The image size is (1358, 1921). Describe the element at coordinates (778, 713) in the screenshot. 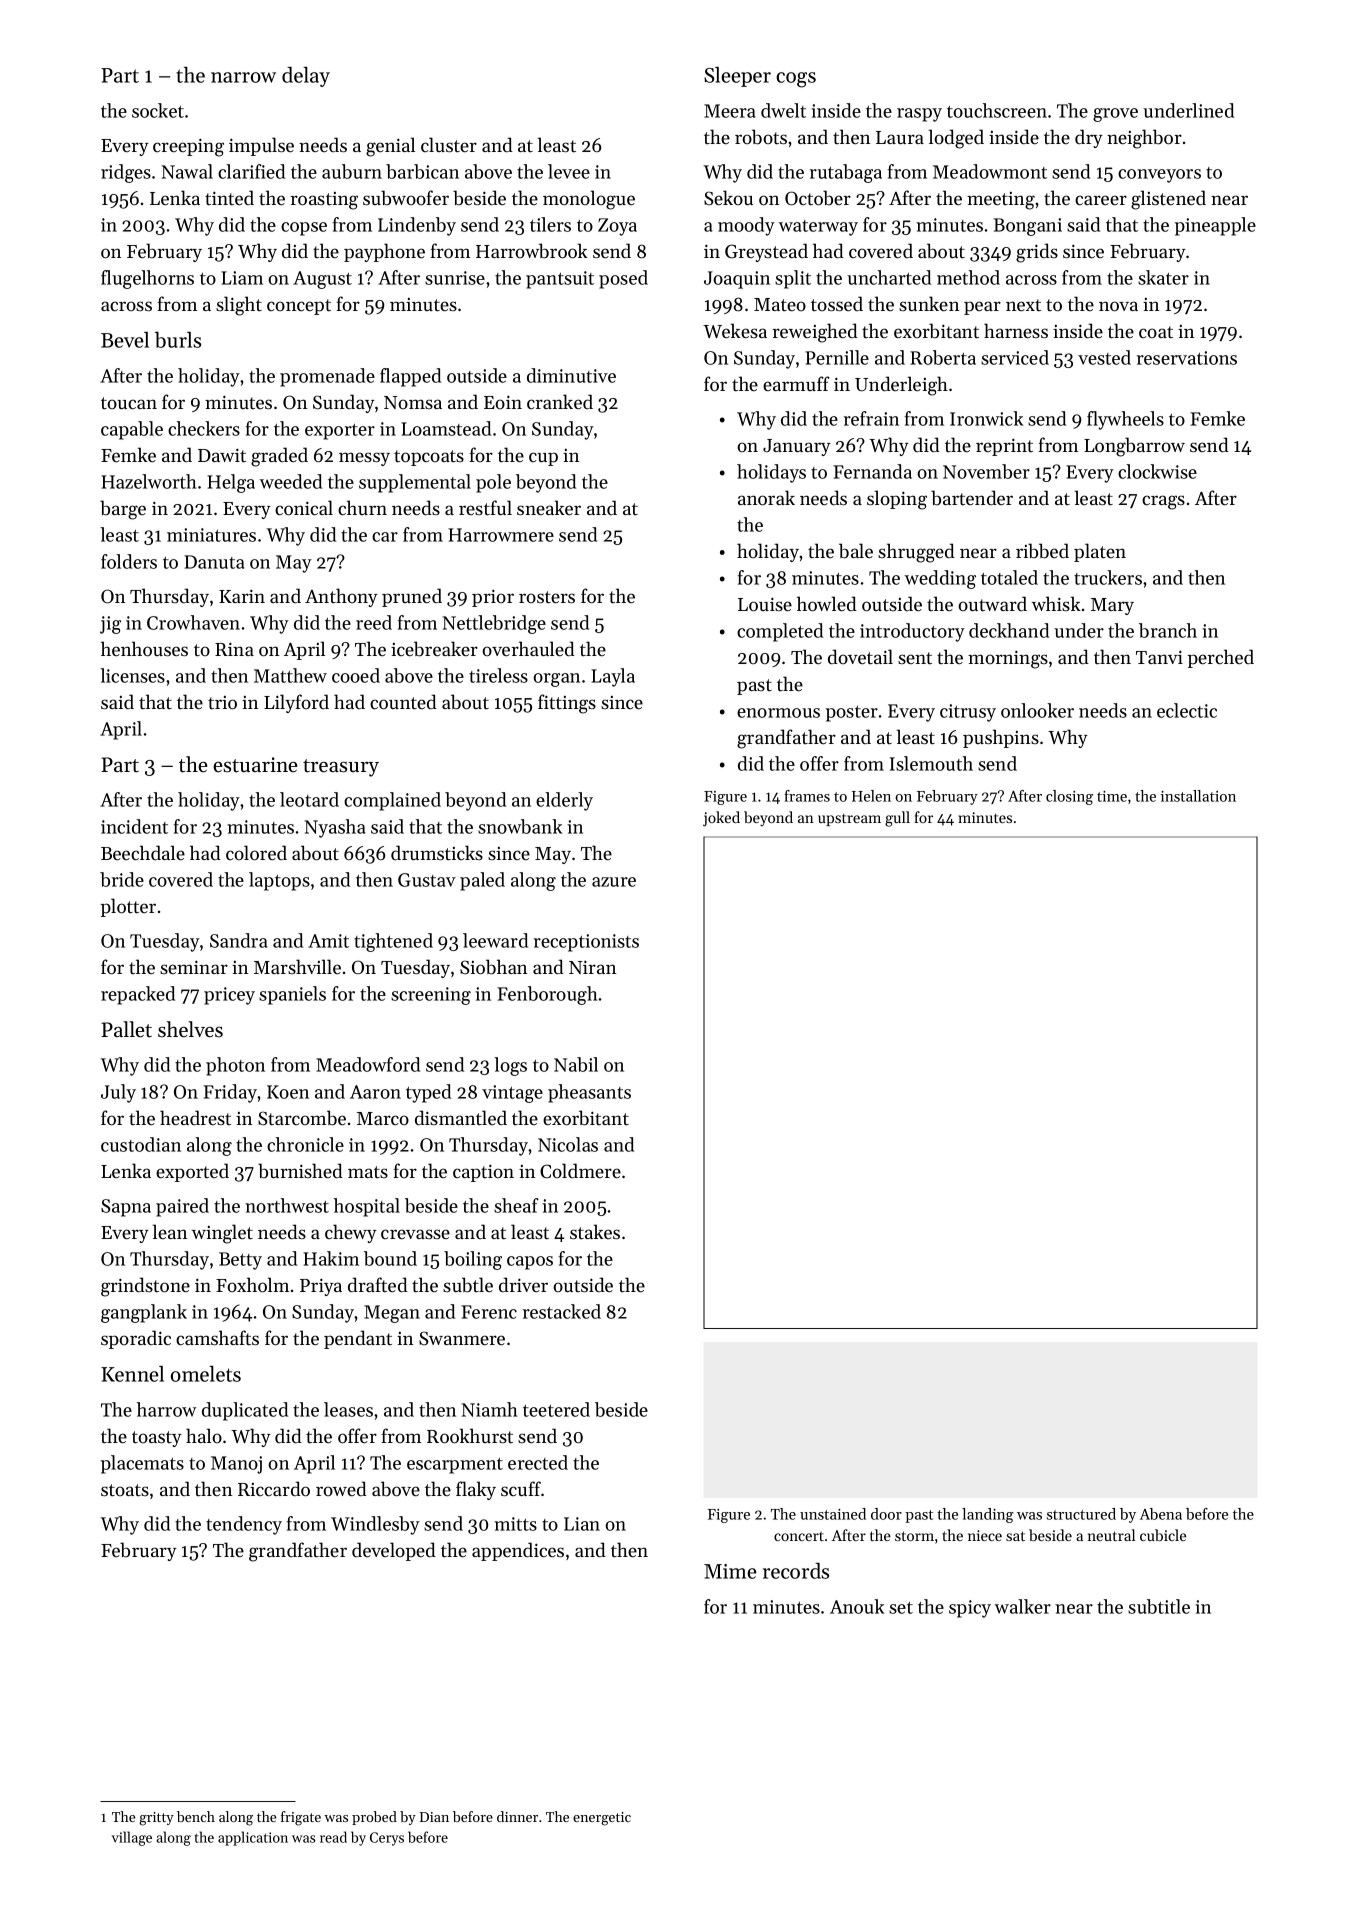

I see `enormous` at that location.
